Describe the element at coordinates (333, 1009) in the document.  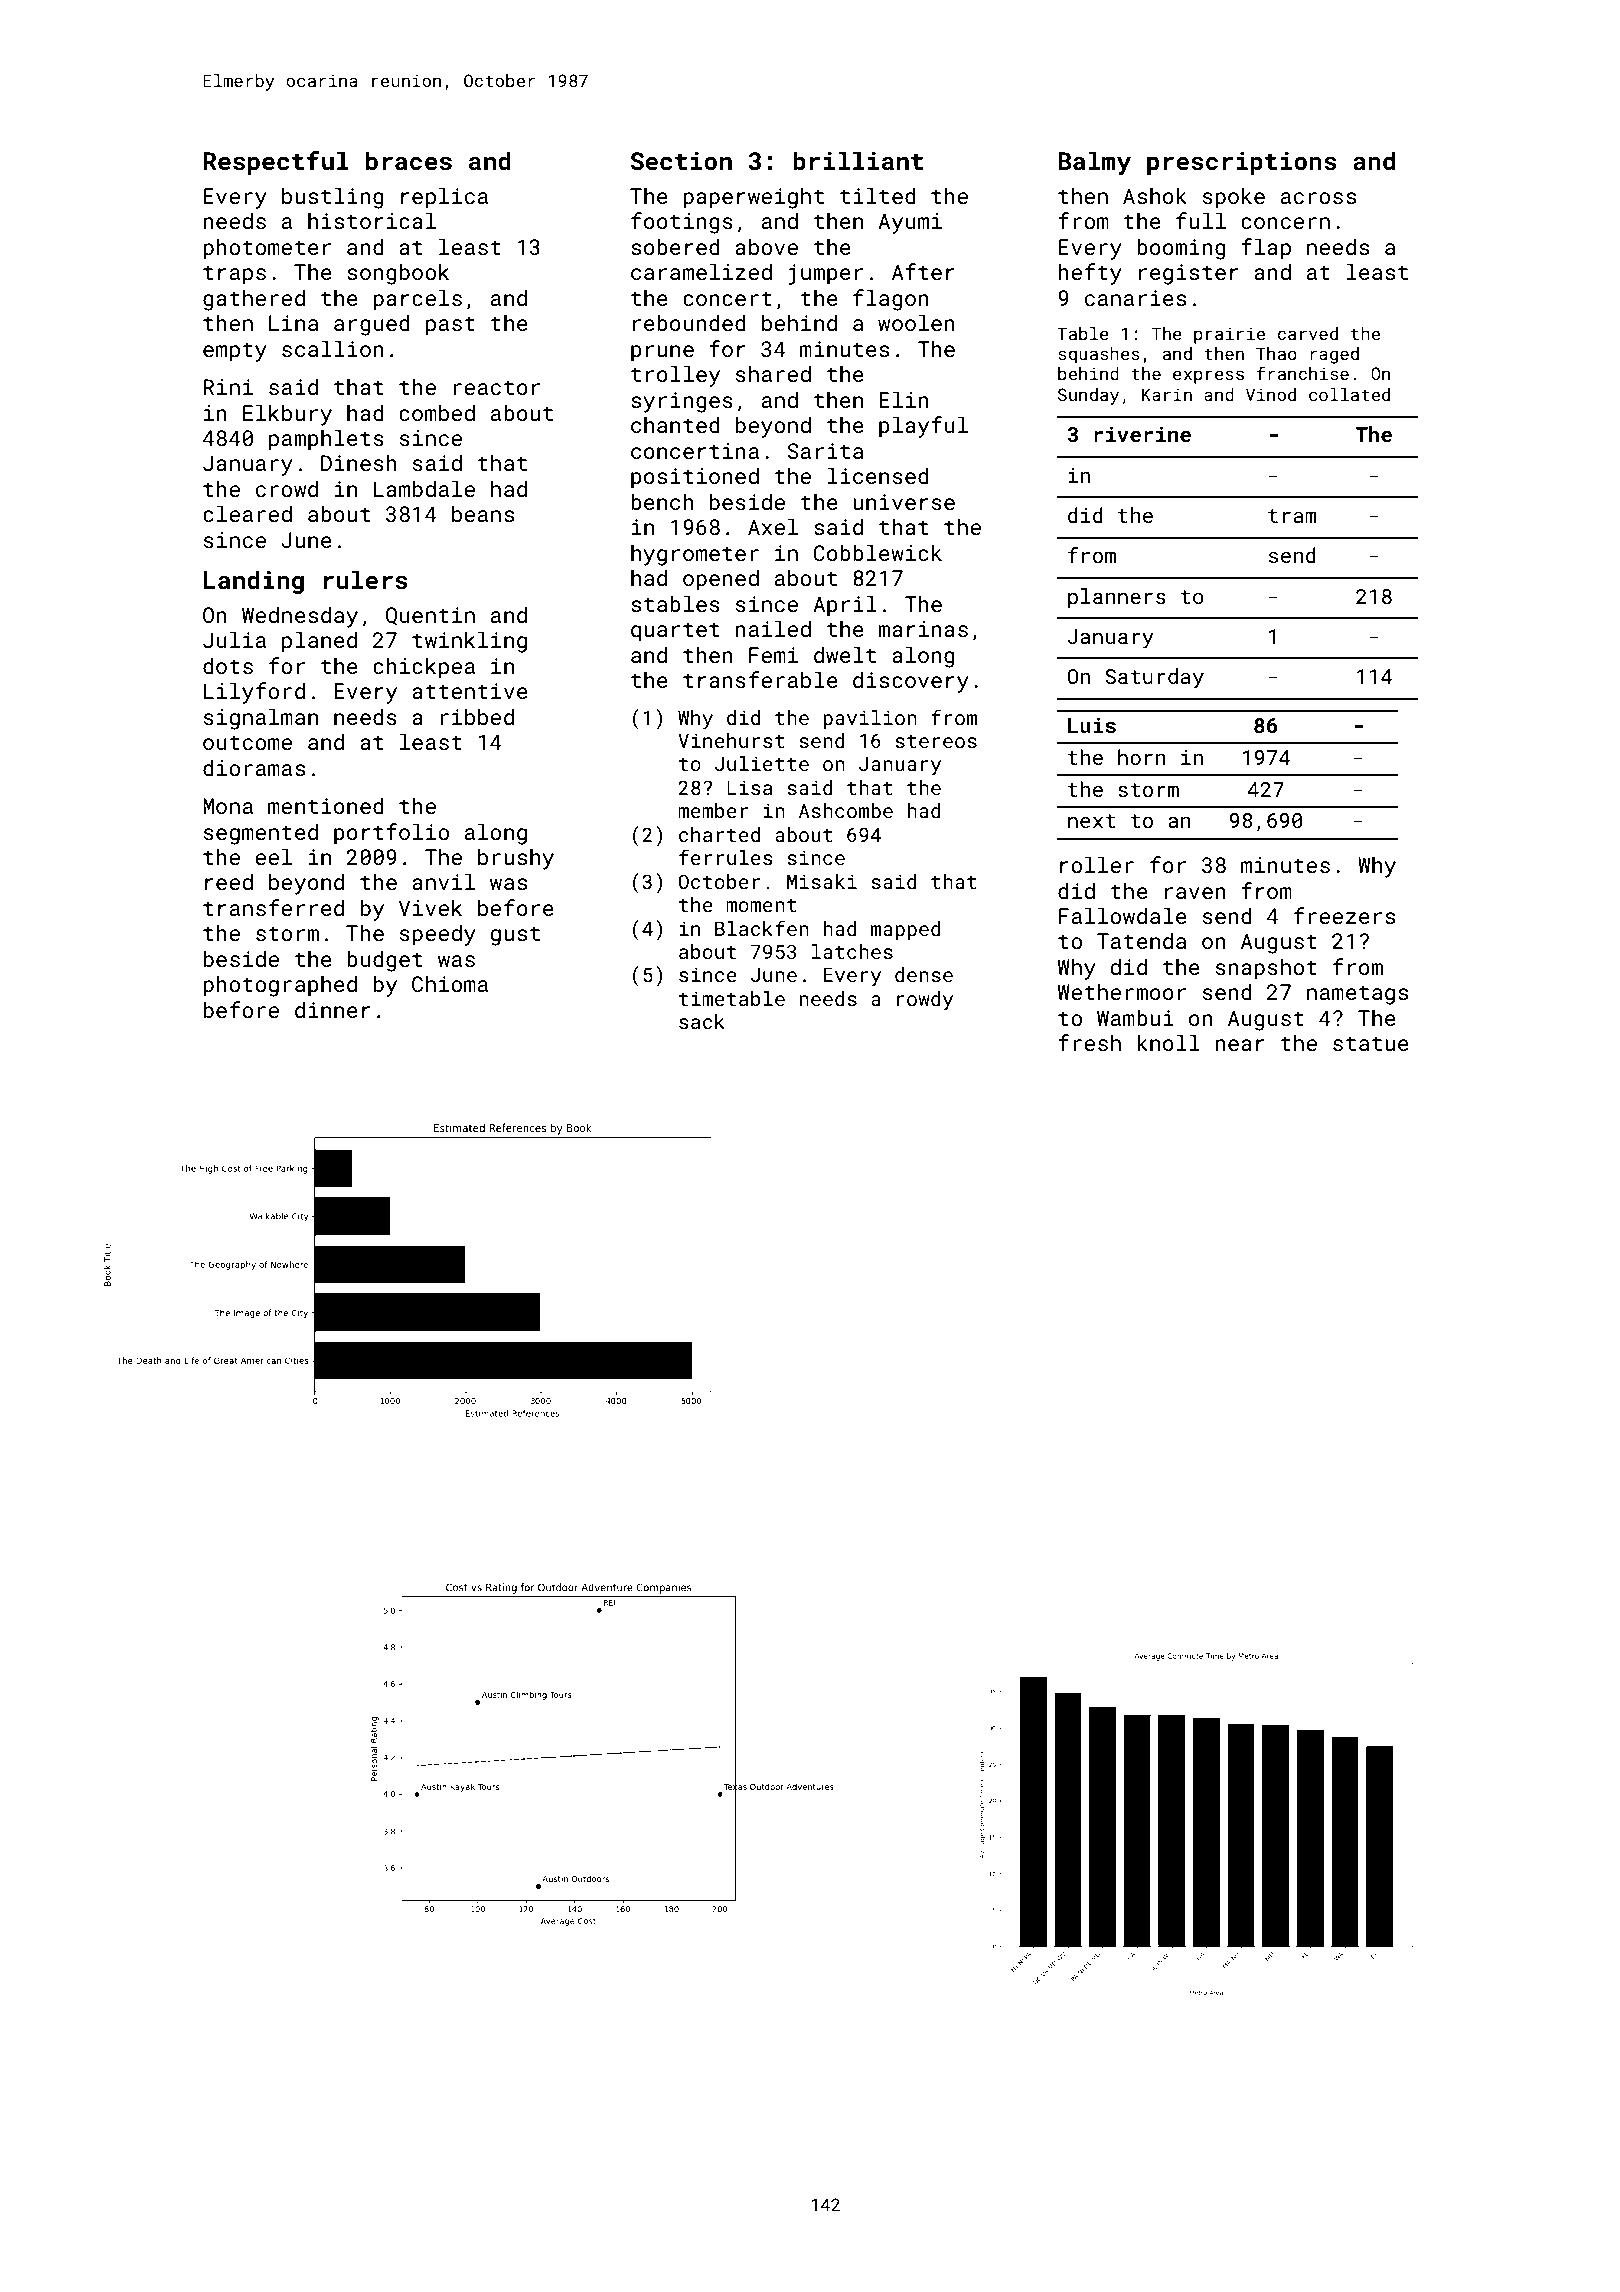
I see `dinner` at that location.
